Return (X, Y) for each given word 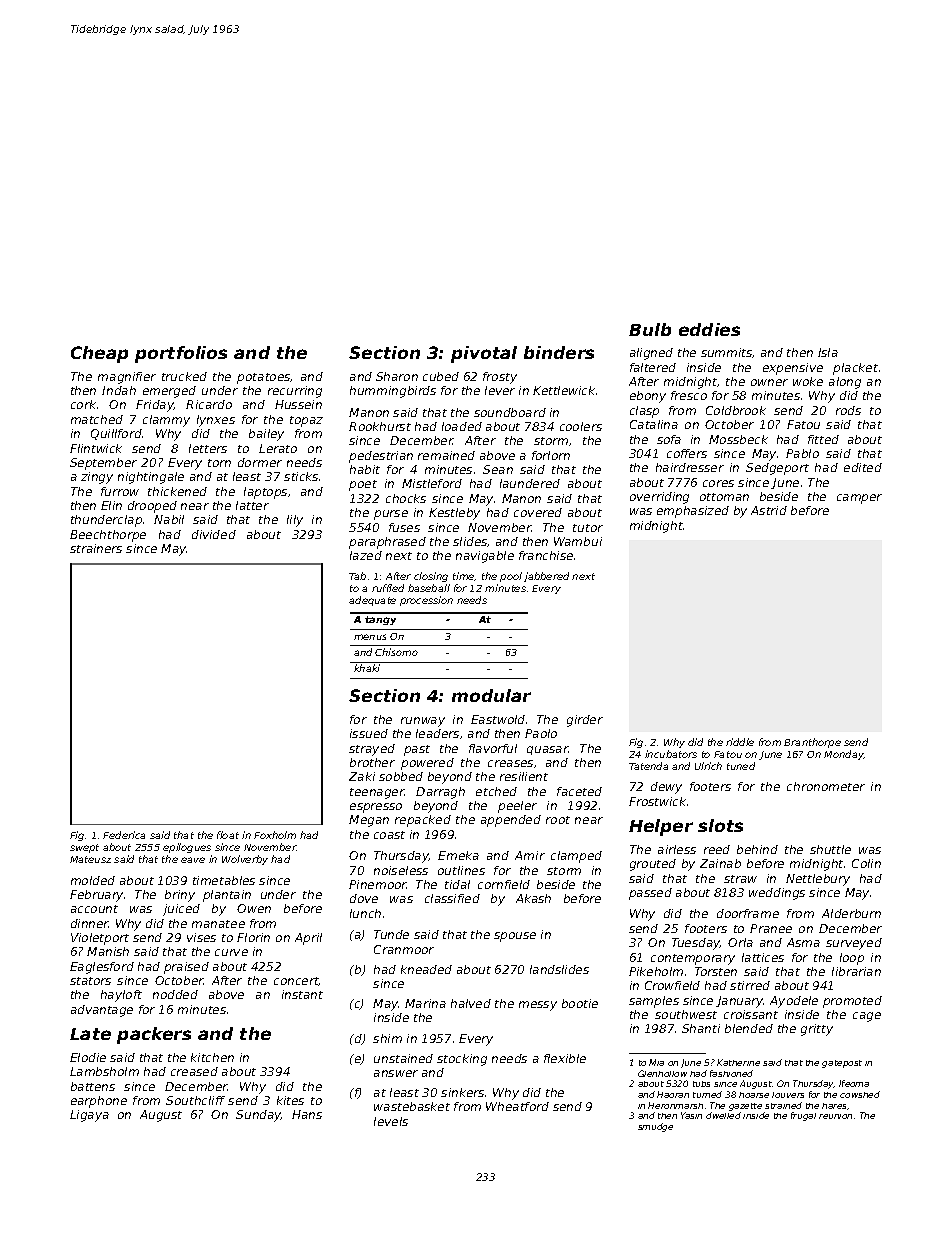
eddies (709, 329)
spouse (515, 937)
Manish (108, 951)
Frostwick (657, 801)
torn (219, 463)
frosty (500, 378)
